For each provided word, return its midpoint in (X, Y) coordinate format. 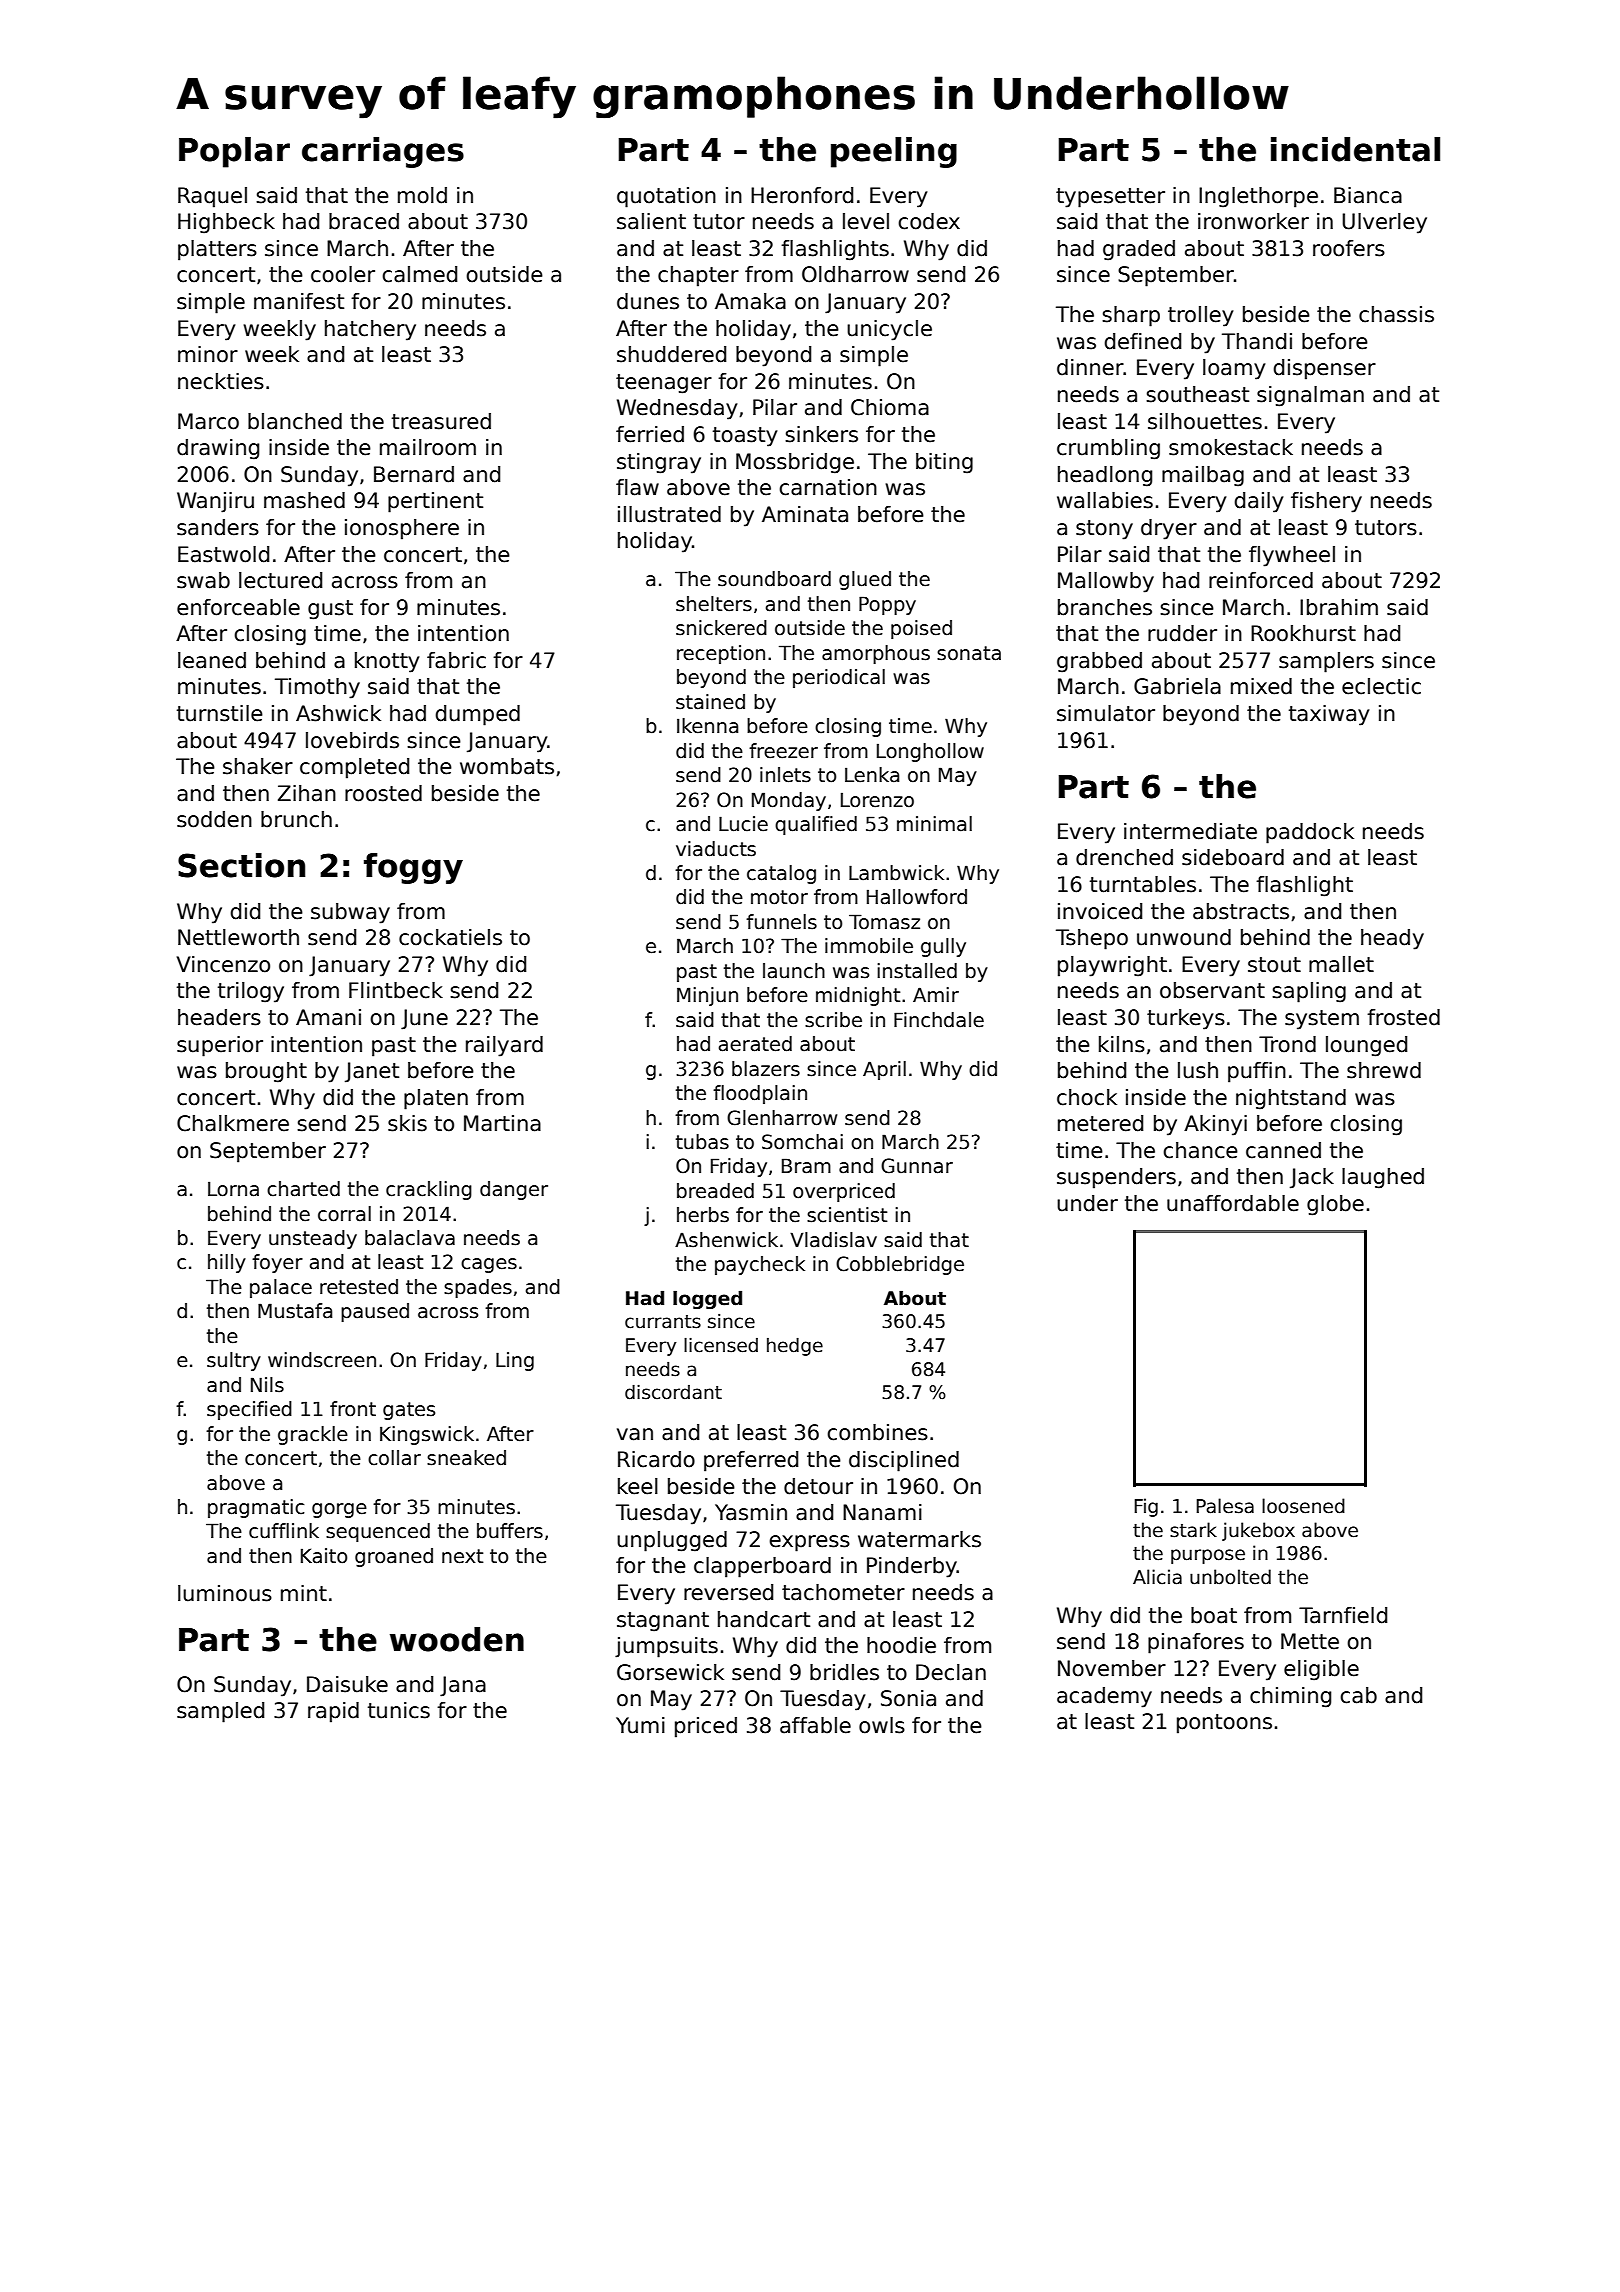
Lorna (233, 1189)
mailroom (428, 447)
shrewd (1384, 1070)
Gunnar (917, 1166)
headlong (1105, 476)
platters (217, 250)
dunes (648, 301)
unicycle (889, 330)
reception (721, 654)
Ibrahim (1339, 607)
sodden (214, 819)
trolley (1201, 316)
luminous (225, 1593)
